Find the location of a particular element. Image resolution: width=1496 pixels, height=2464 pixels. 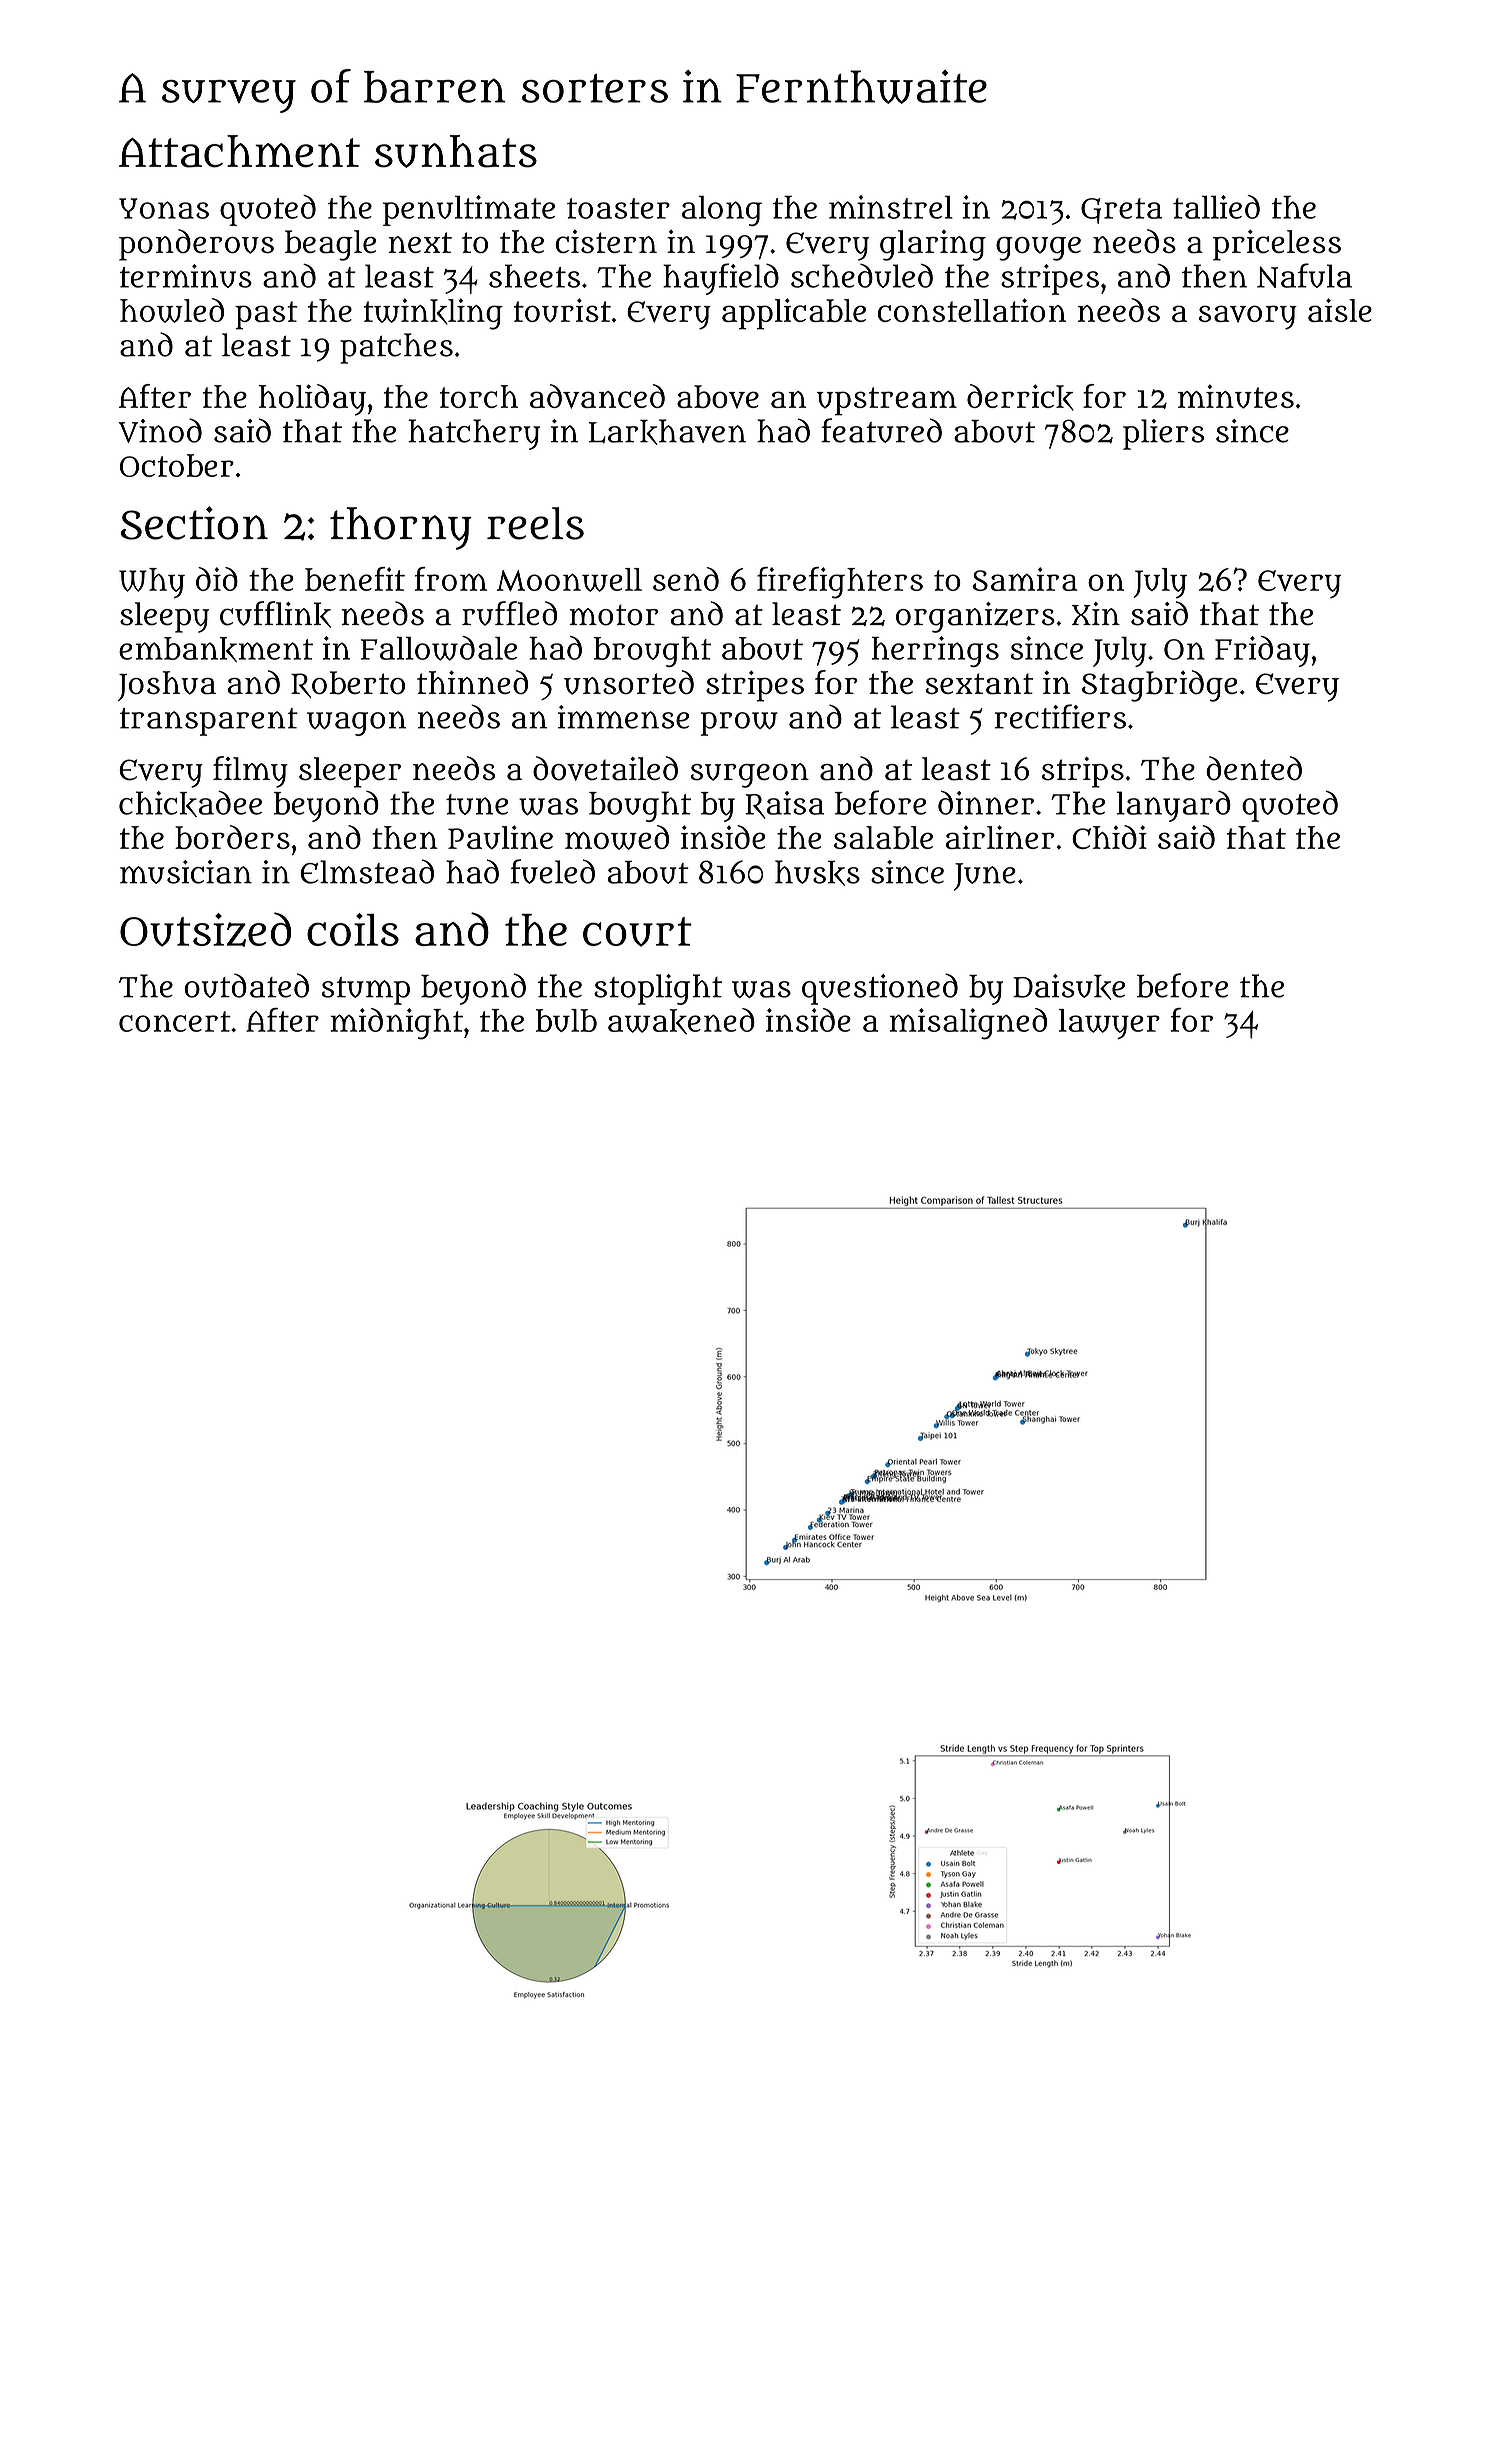

concert is located at coordinates (175, 1021).
